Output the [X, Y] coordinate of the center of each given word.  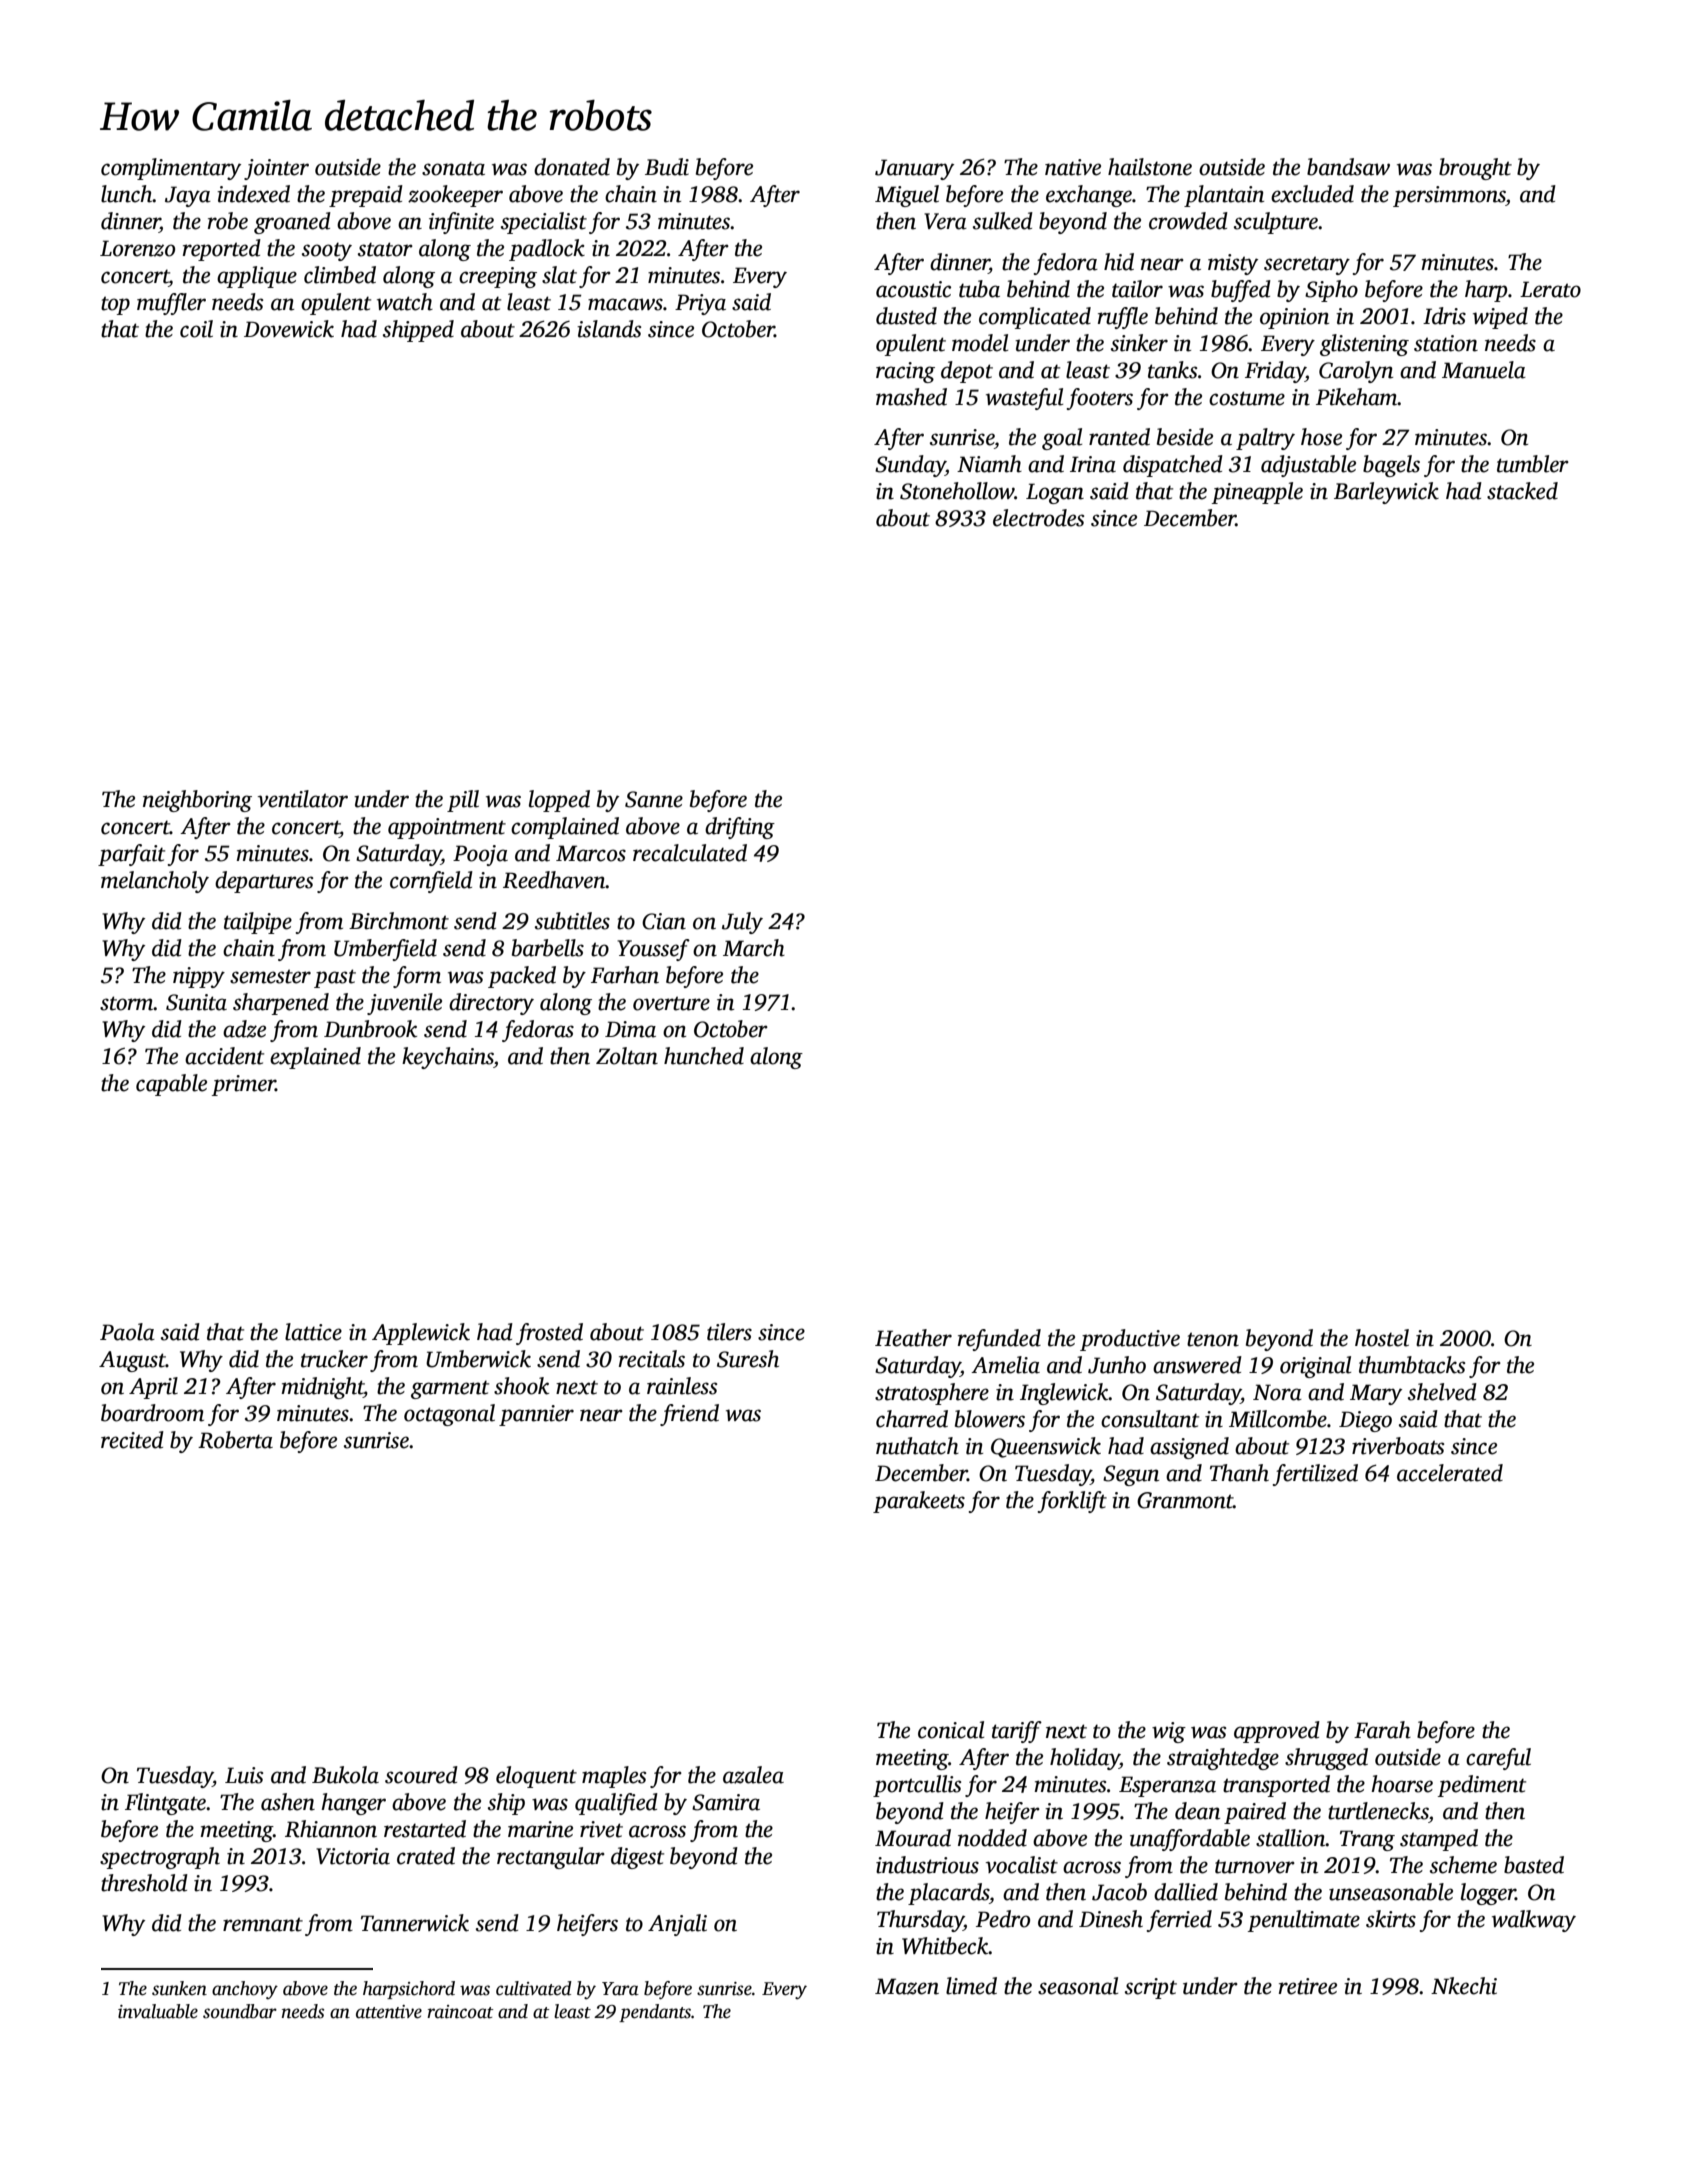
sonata [453, 168]
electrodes [1038, 518]
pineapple [1257, 493]
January [914, 169]
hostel [1382, 1338]
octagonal [449, 1415]
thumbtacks [1412, 1365]
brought [1475, 169]
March [754, 948]
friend [689, 1415]
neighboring [197, 801]
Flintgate [165, 1804]
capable [171, 1085]
